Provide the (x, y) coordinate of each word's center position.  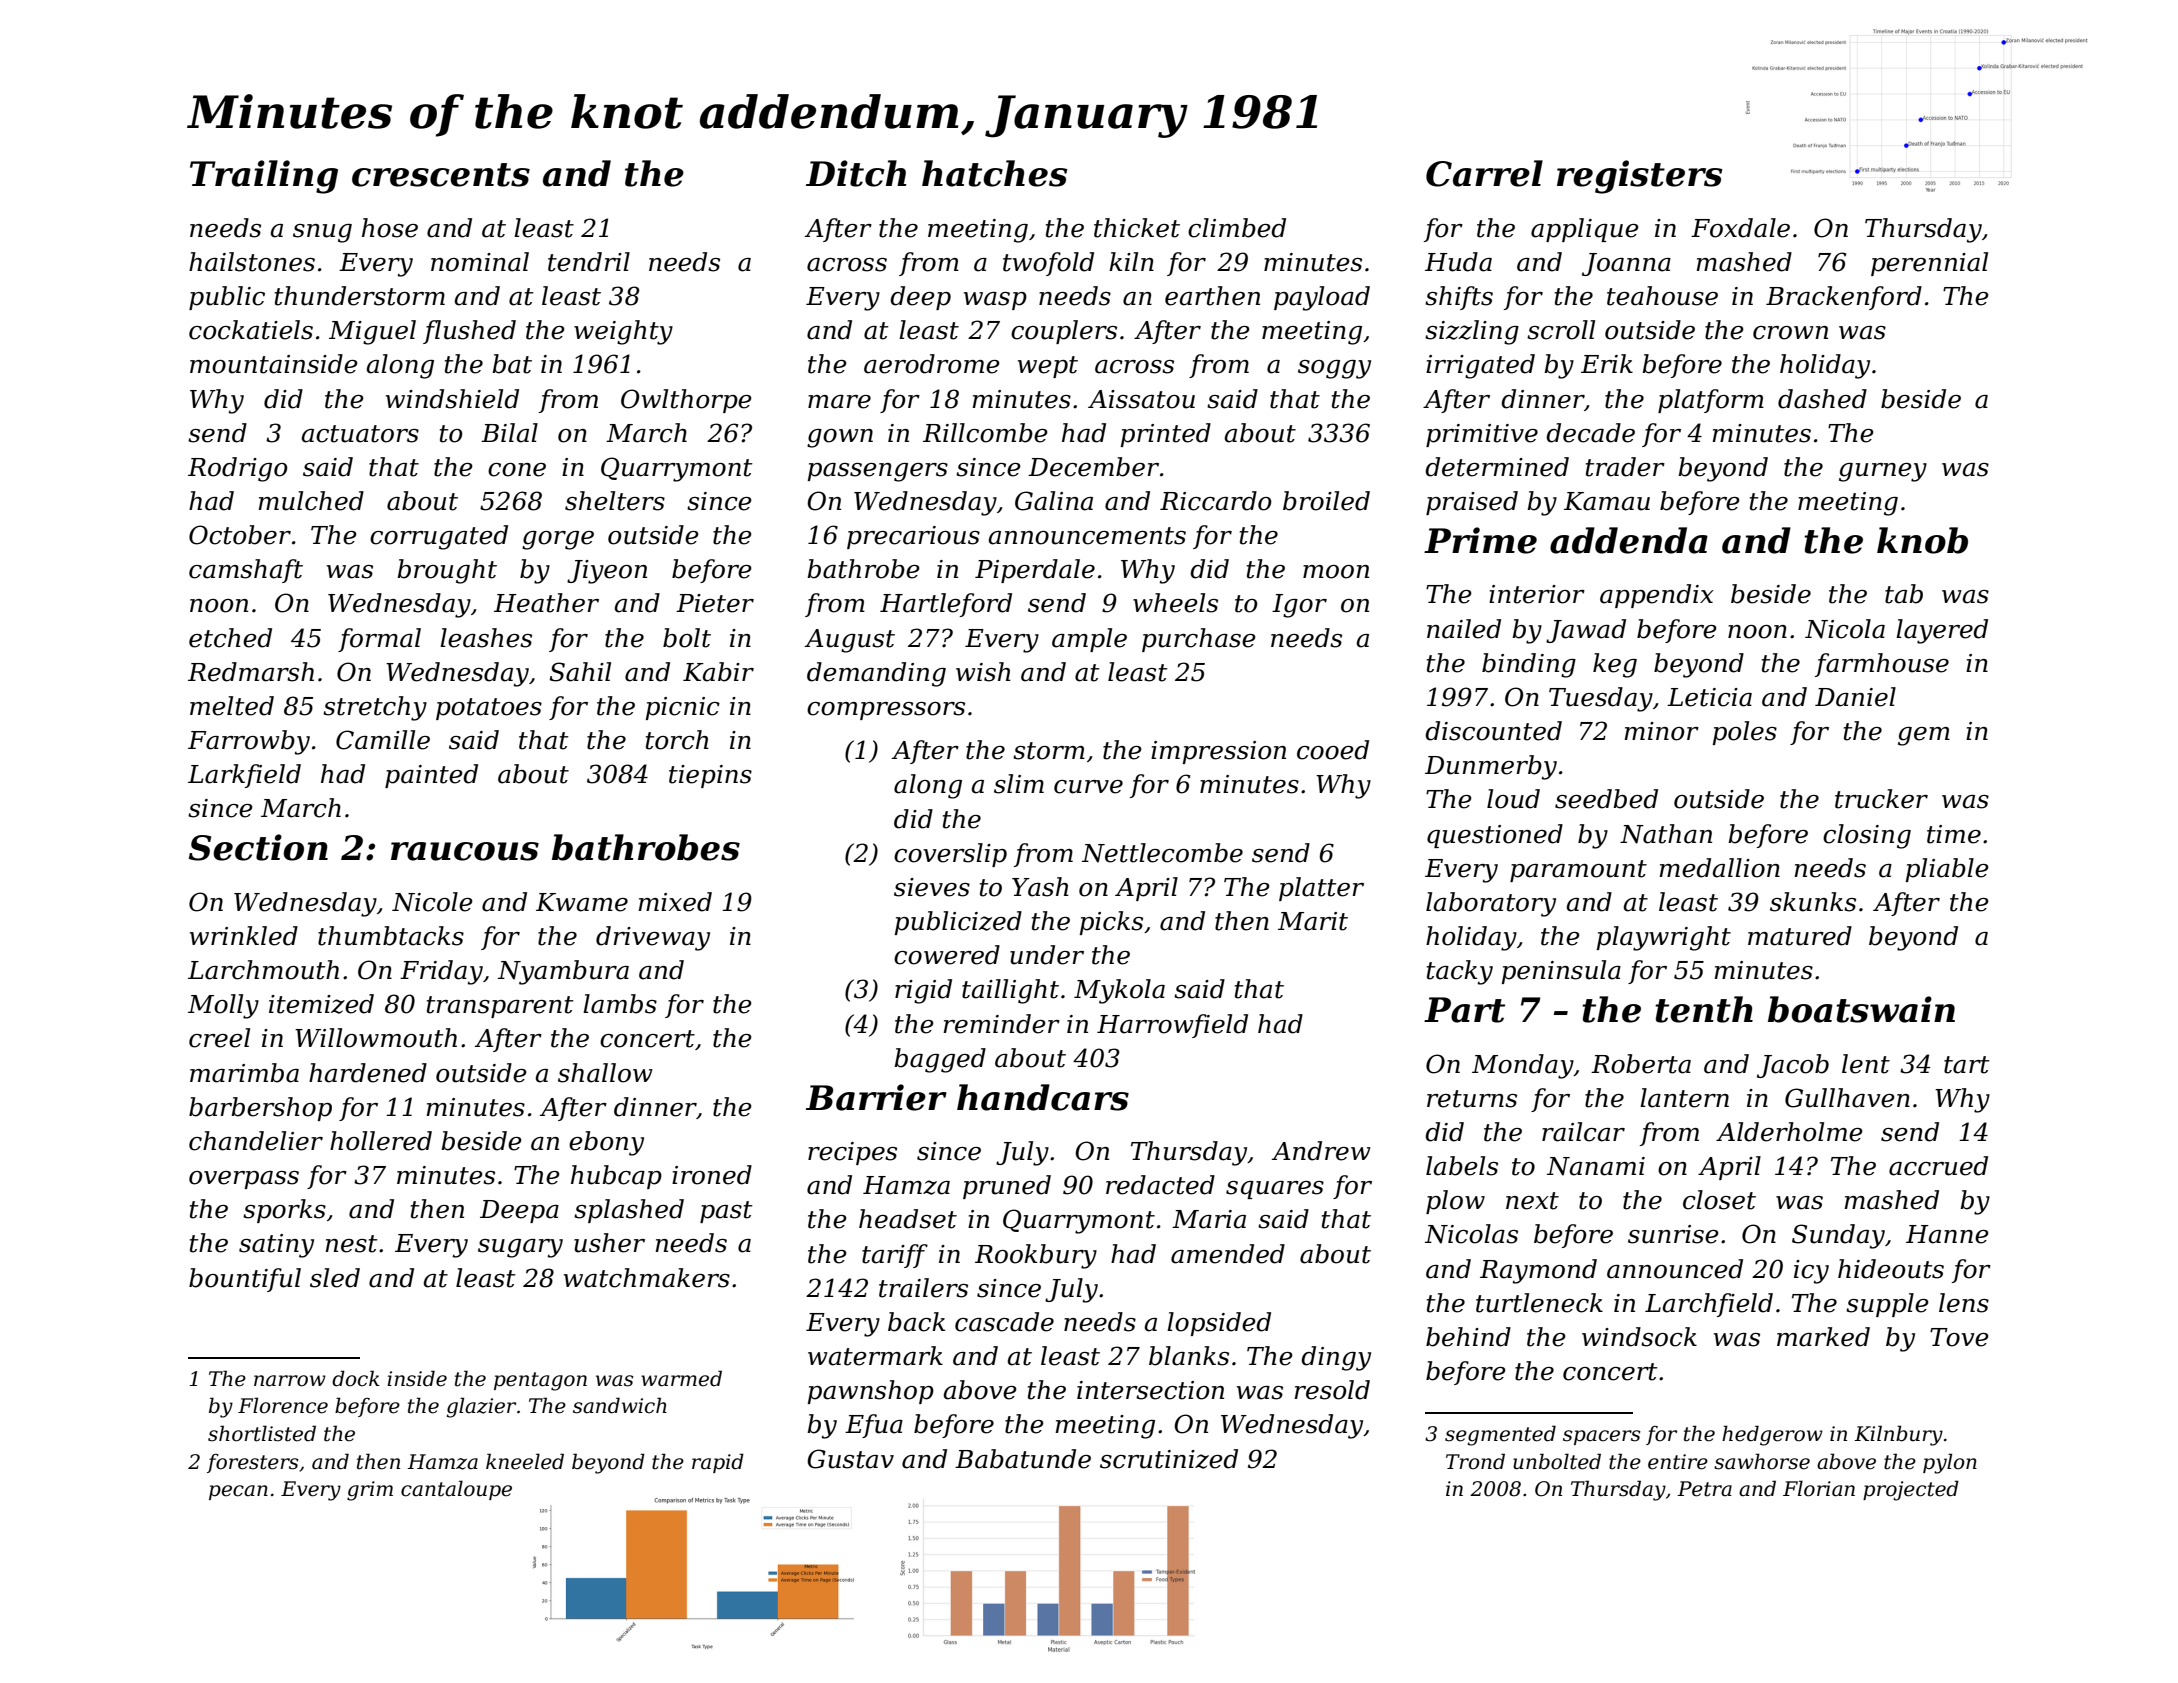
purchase (1199, 640)
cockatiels (251, 330)
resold (1332, 1390)
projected (1911, 1490)
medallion (1719, 868)
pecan (238, 1492)
